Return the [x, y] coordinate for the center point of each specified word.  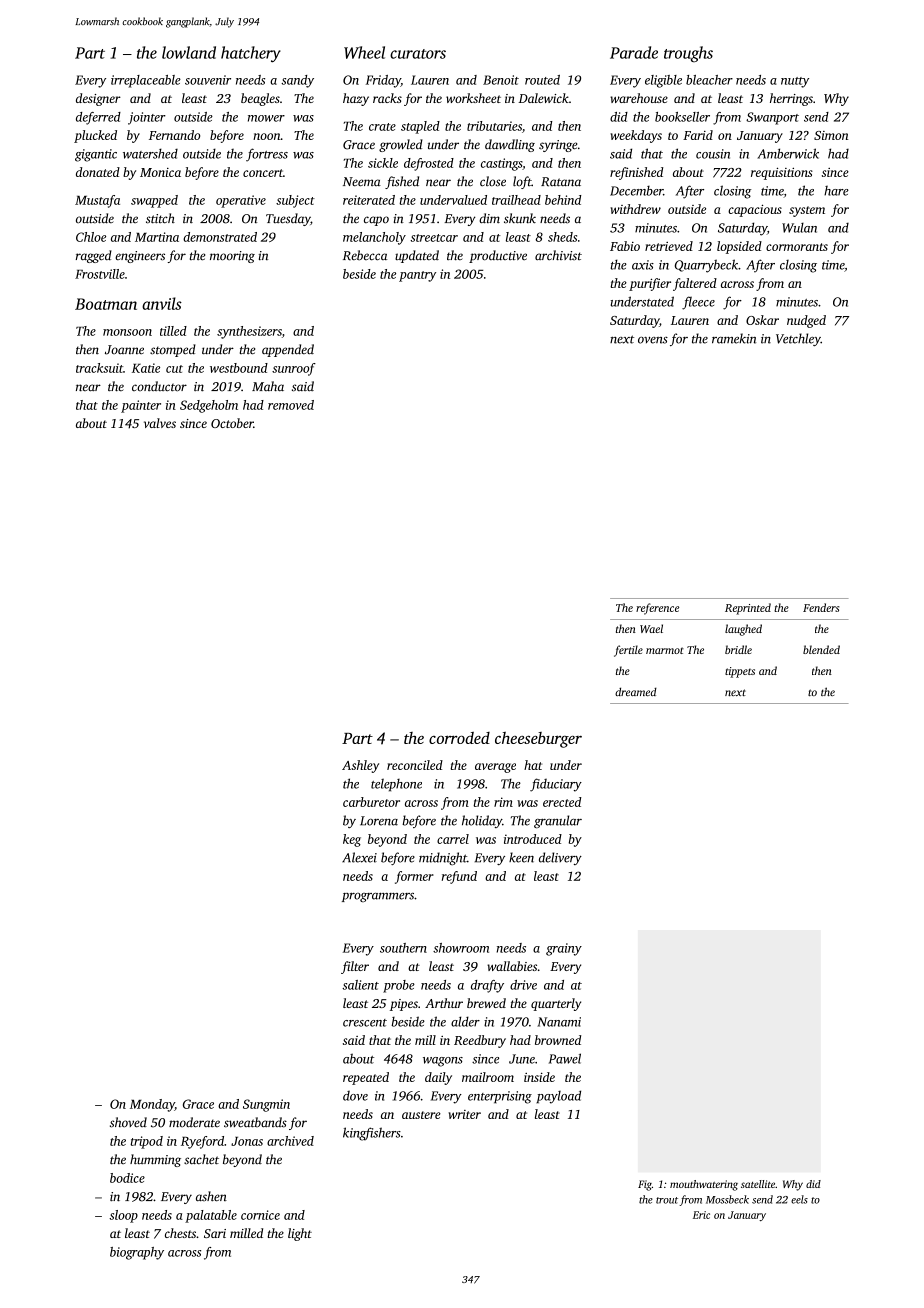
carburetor [371, 802]
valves [160, 423]
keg [352, 840]
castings [501, 164]
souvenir [208, 80]
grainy [564, 949]
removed [291, 405]
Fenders [821, 607]
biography [137, 1253]
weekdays [636, 136]
